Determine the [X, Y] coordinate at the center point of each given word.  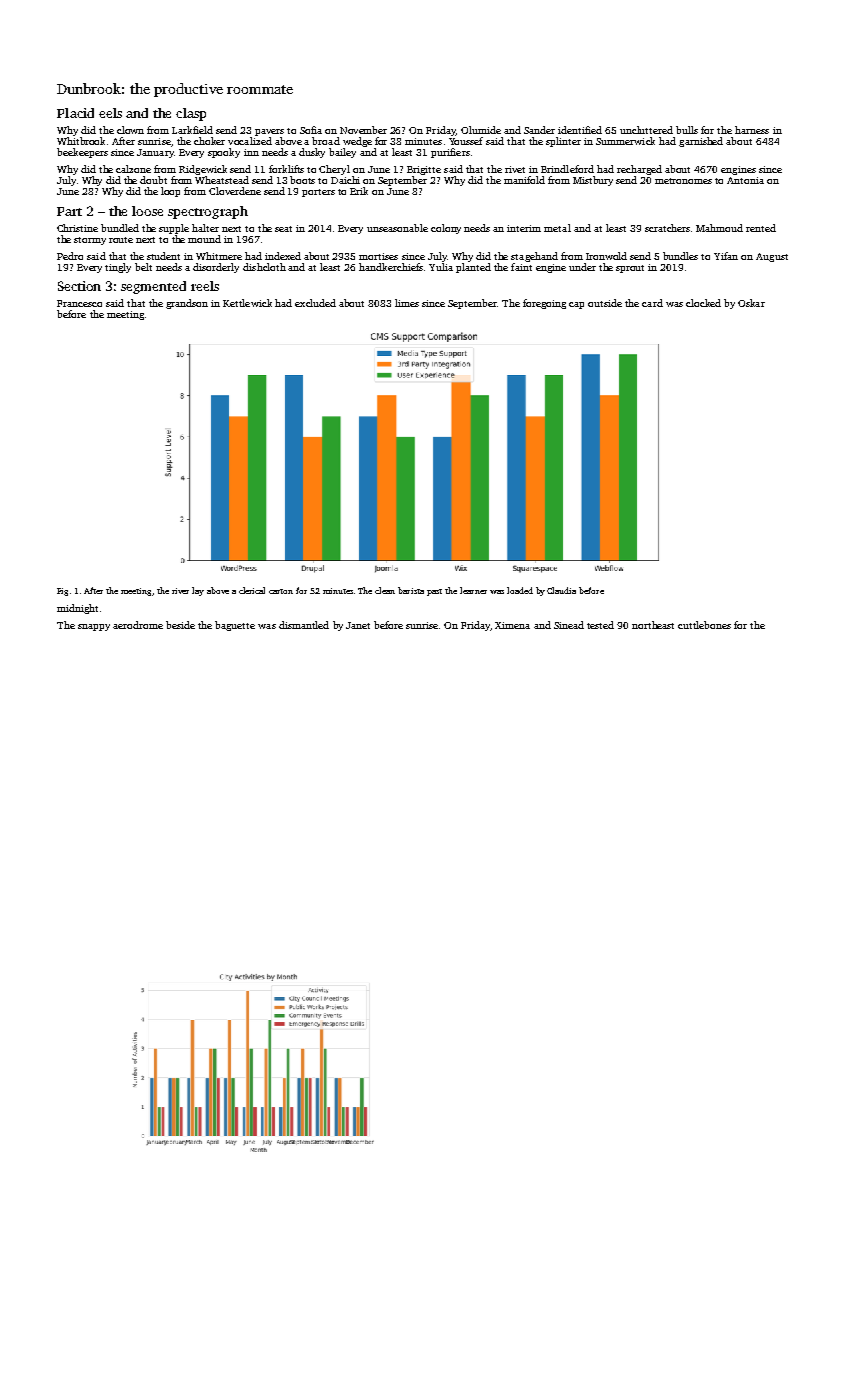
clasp [191, 114]
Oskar [751, 303]
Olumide [481, 130]
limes [407, 303]
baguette [235, 626]
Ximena [512, 625]
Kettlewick [247, 303]
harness [752, 130]
